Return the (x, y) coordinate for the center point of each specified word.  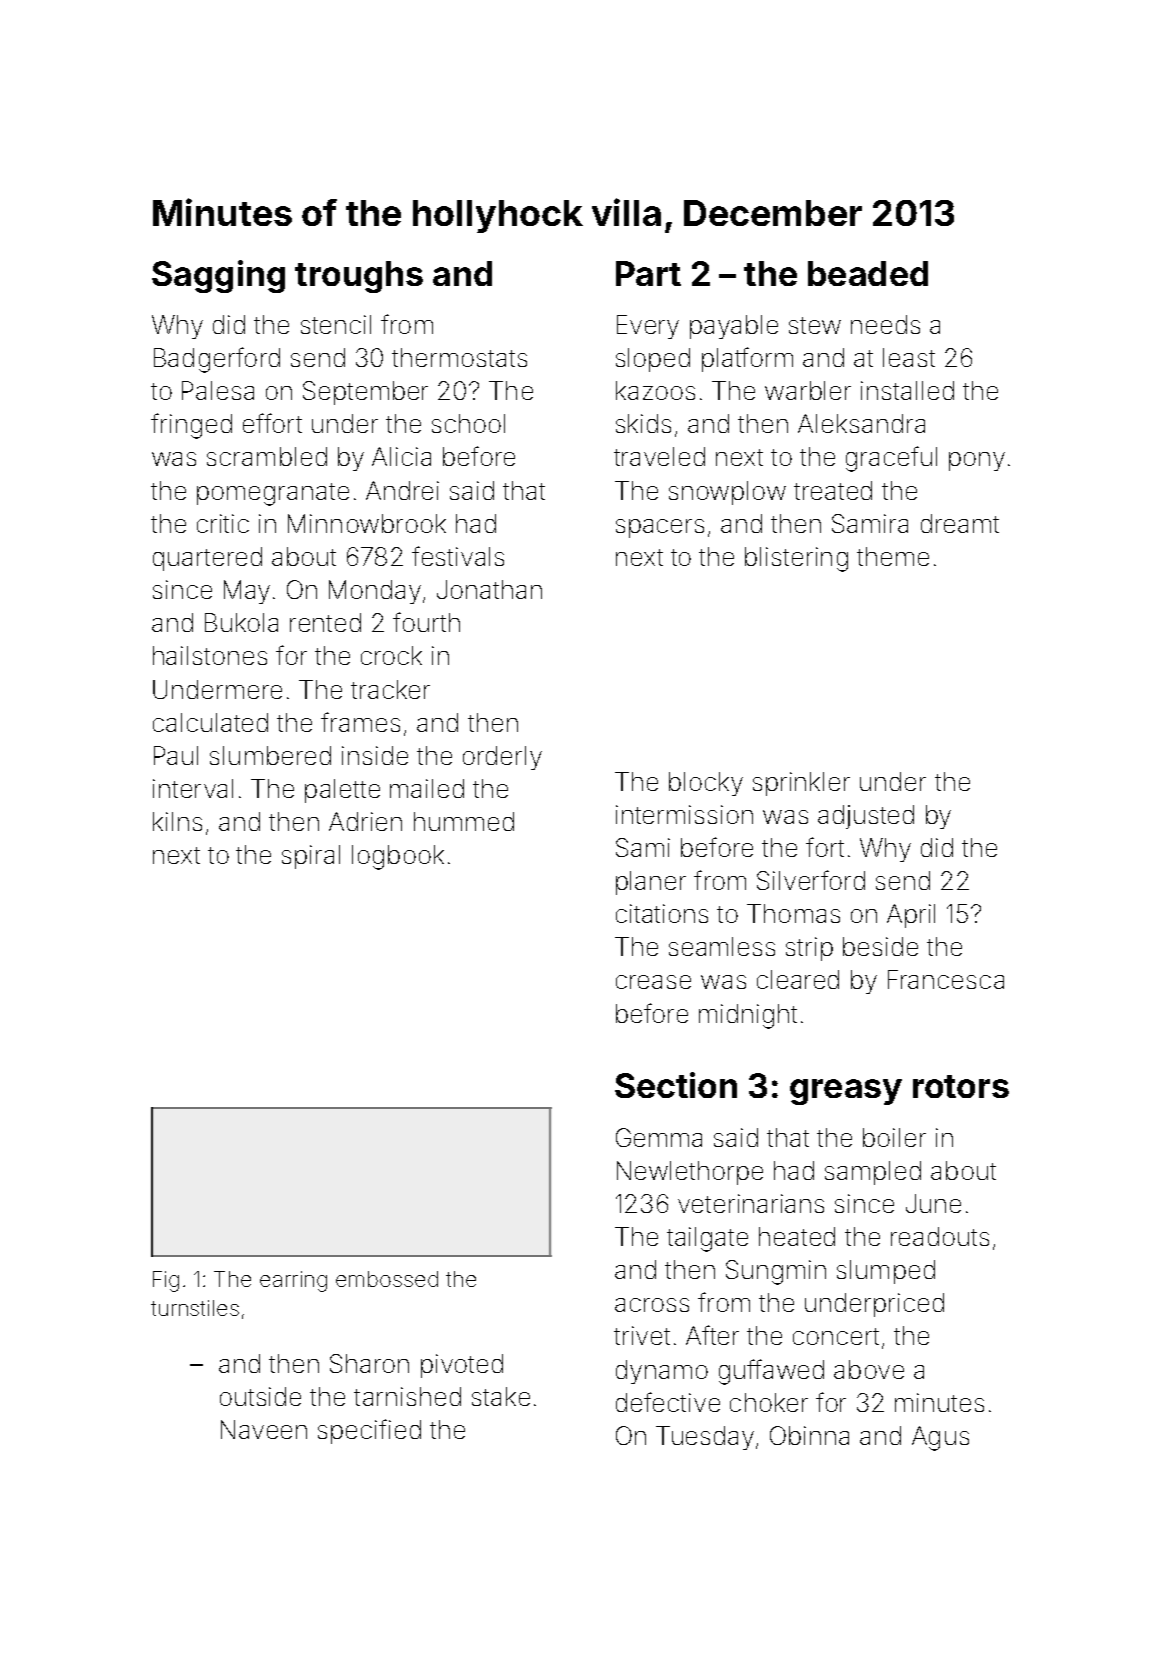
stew (815, 325)
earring (293, 1281)
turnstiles (195, 1308)
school (468, 423)
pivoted (462, 1366)
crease (653, 982)
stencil (336, 324)
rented (325, 622)
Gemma (659, 1137)
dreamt (960, 523)
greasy (846, 1092)
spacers (660, 528)
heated (797, 1236)
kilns (177, 821)
